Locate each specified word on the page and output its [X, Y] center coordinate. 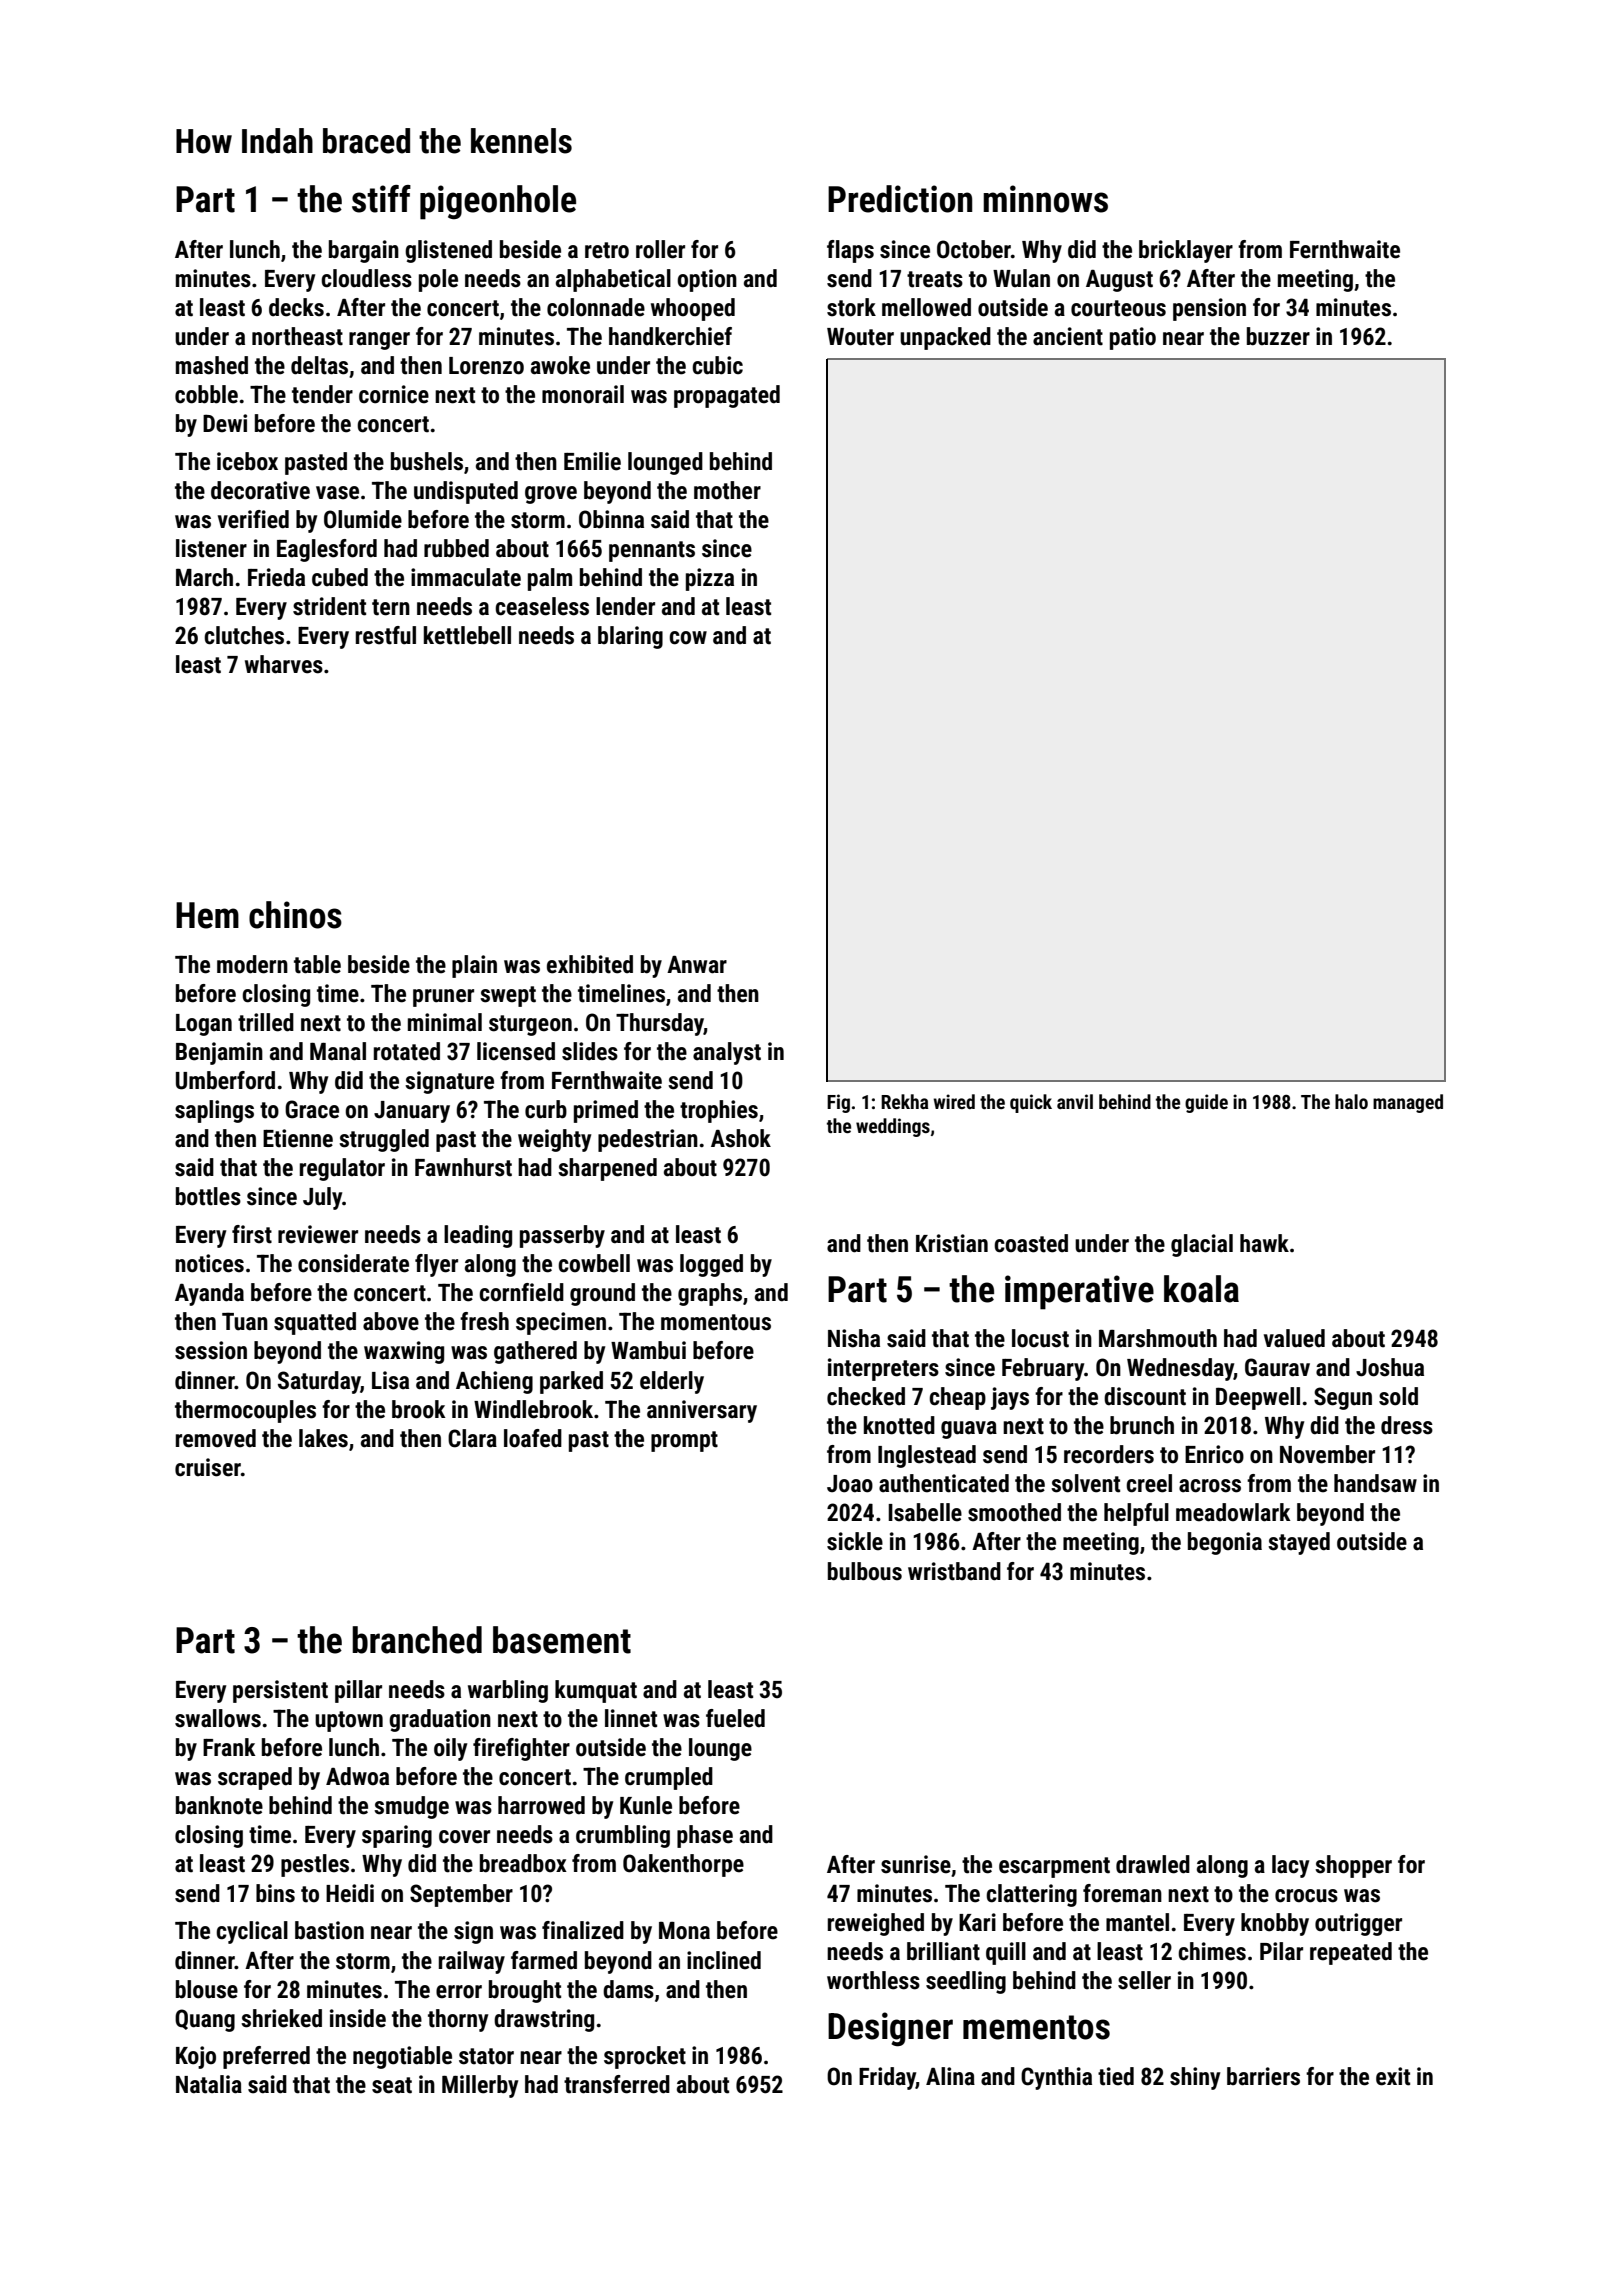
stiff [381, 199]
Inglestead [927, 1456]
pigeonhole [498, 202]
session [211, 1350]
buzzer [1278, 336]
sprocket [645, 2057]
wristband [954, 1571]
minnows [1045, 199]
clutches [244, 635]
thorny [458, 2020]
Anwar [697, 964]
